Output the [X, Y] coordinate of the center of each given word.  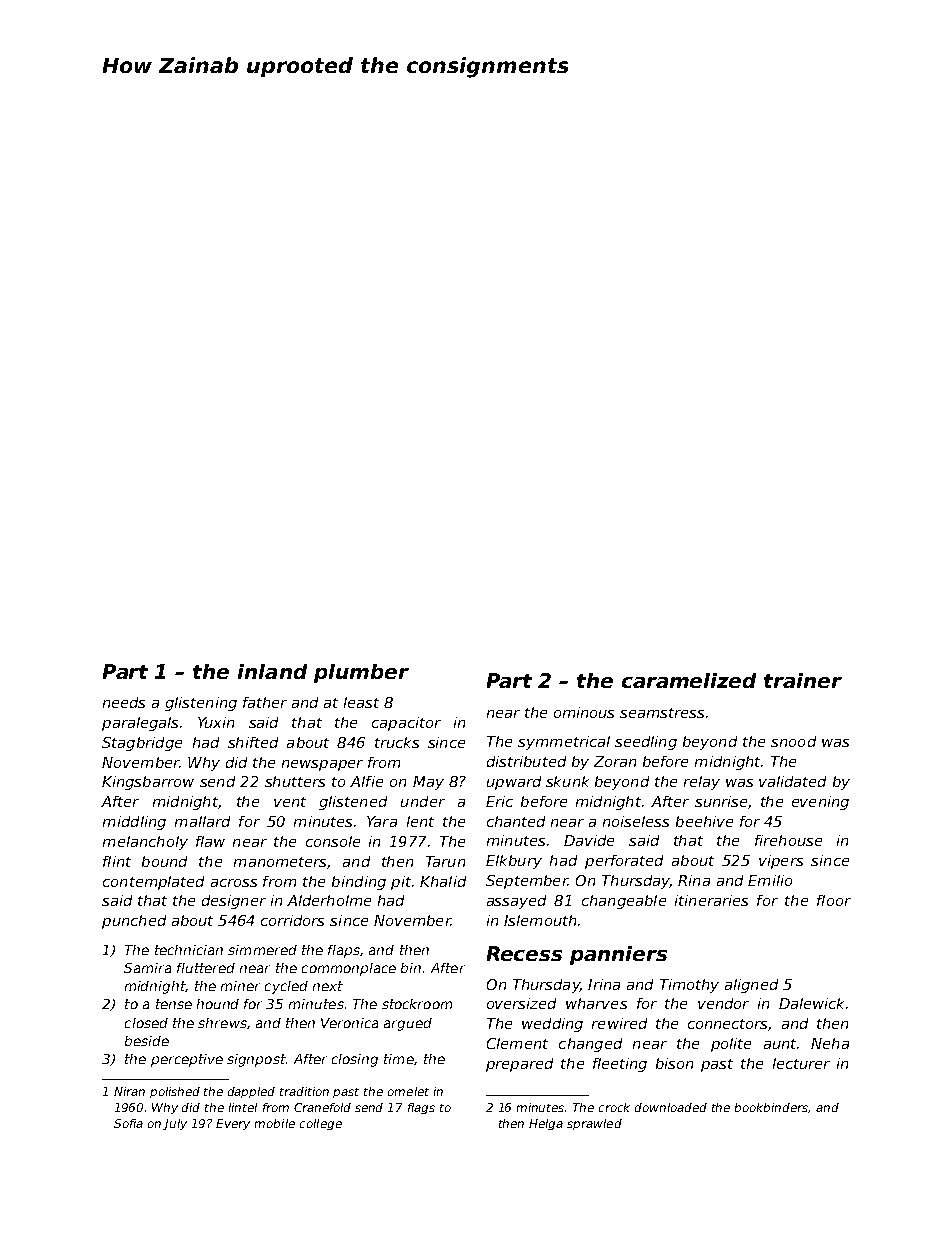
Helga [546, 1124]
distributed [526, 761]
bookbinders [772, 1108]
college [321, 1124]
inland [272, 671]
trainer [803, 680]
